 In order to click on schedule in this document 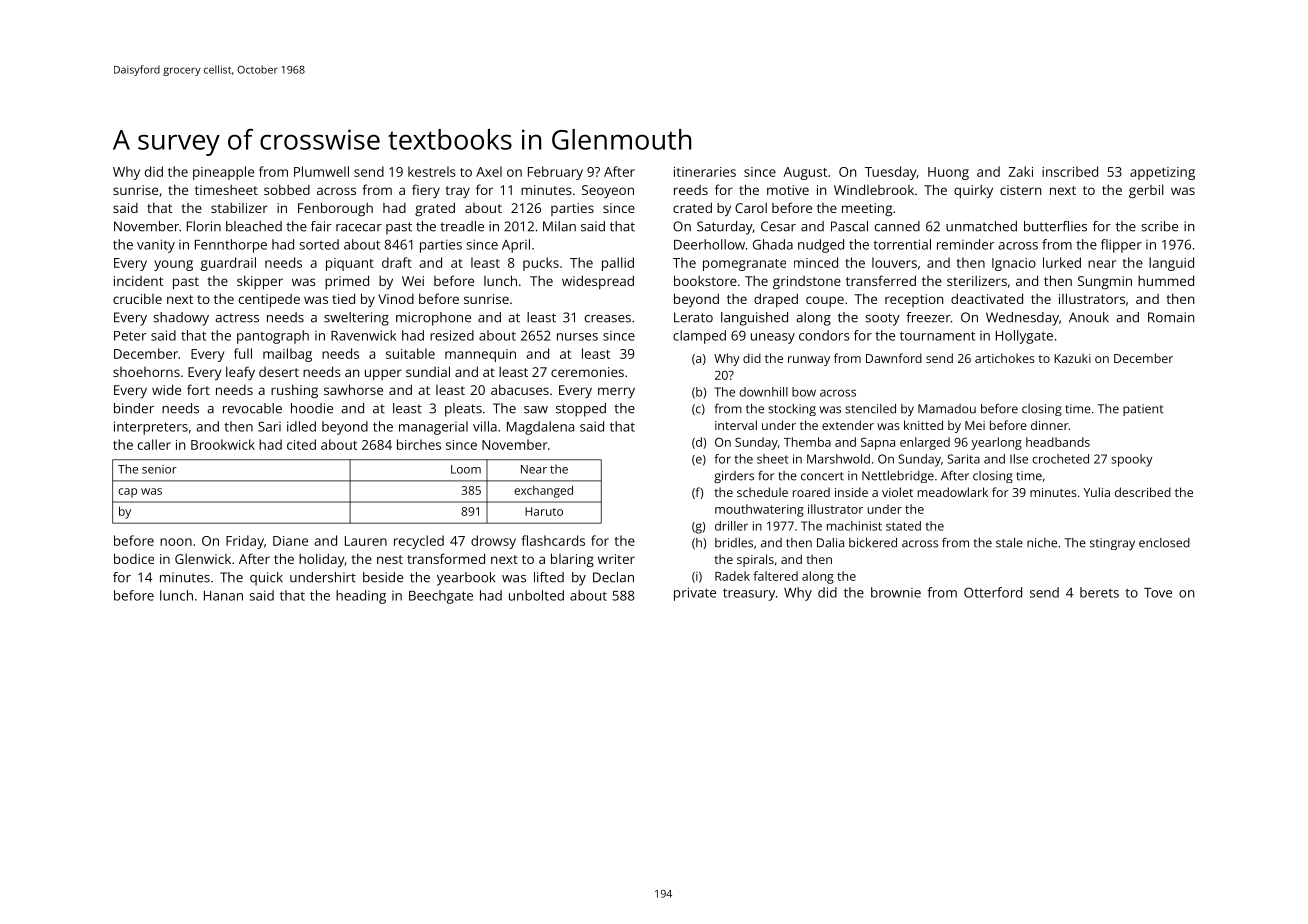, I will do `click(762, 492)`.
